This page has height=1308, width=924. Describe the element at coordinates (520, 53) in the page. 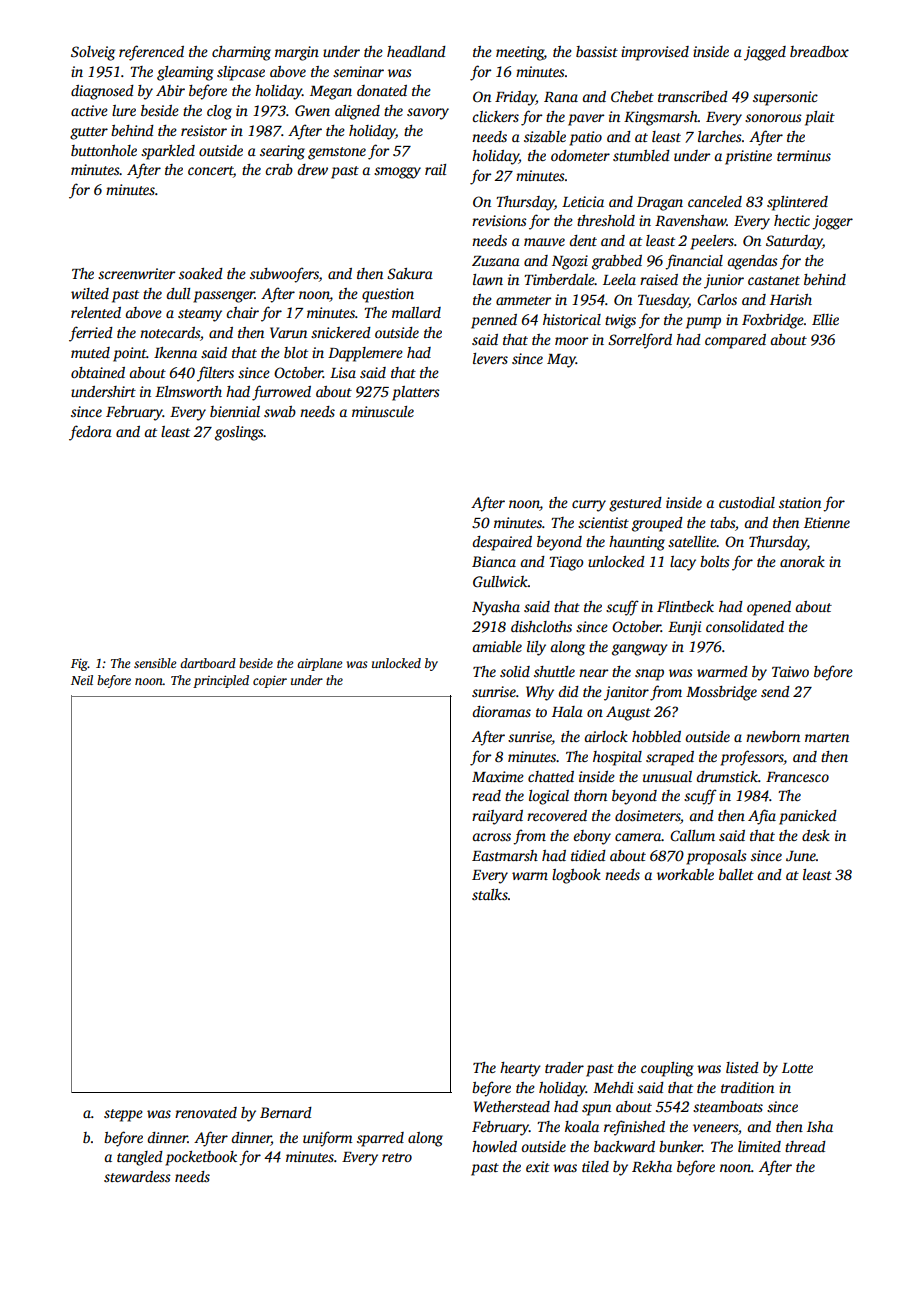

I see `meeting` at that location.
